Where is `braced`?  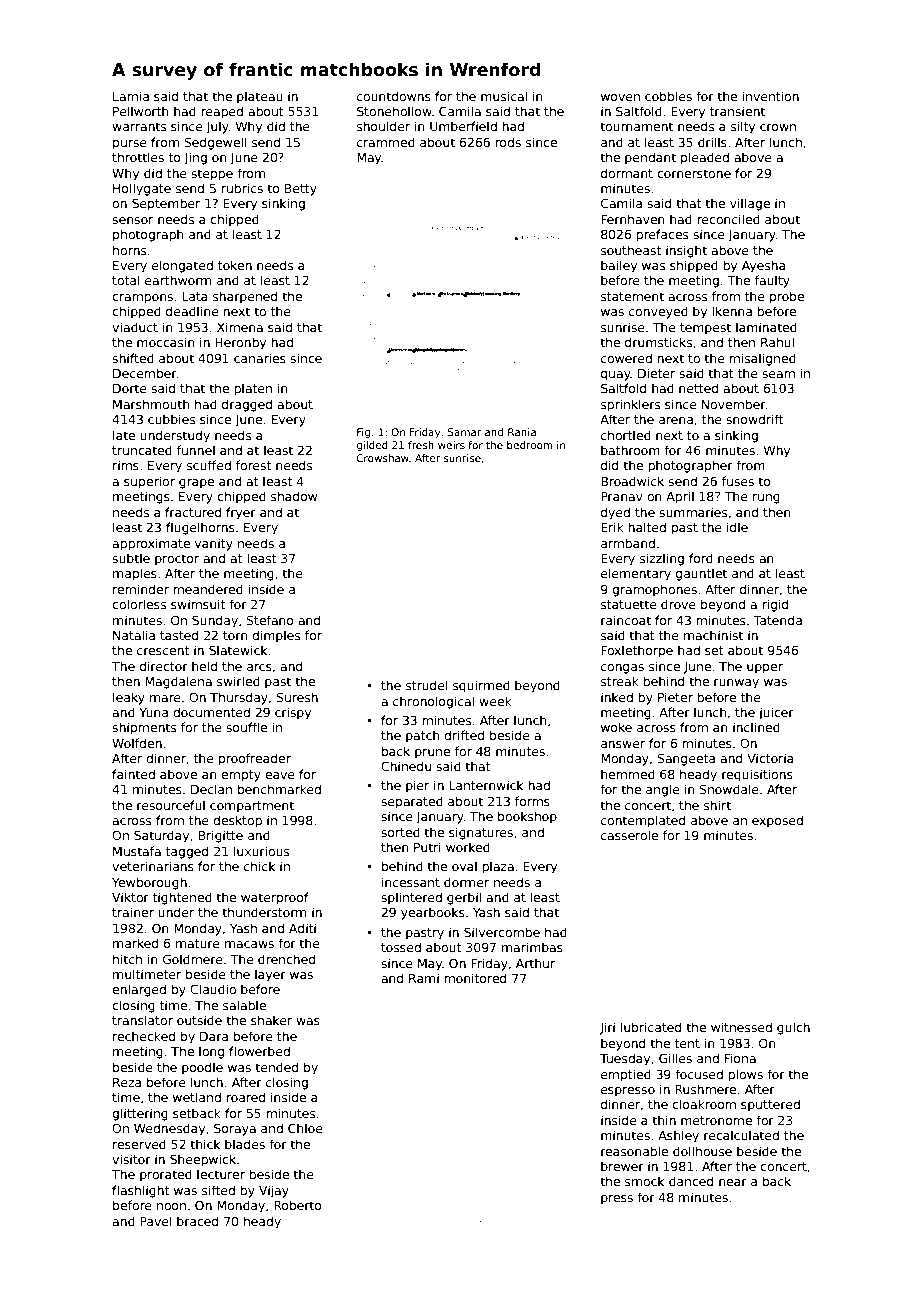 braced is located at coordinates (197, 1221).
